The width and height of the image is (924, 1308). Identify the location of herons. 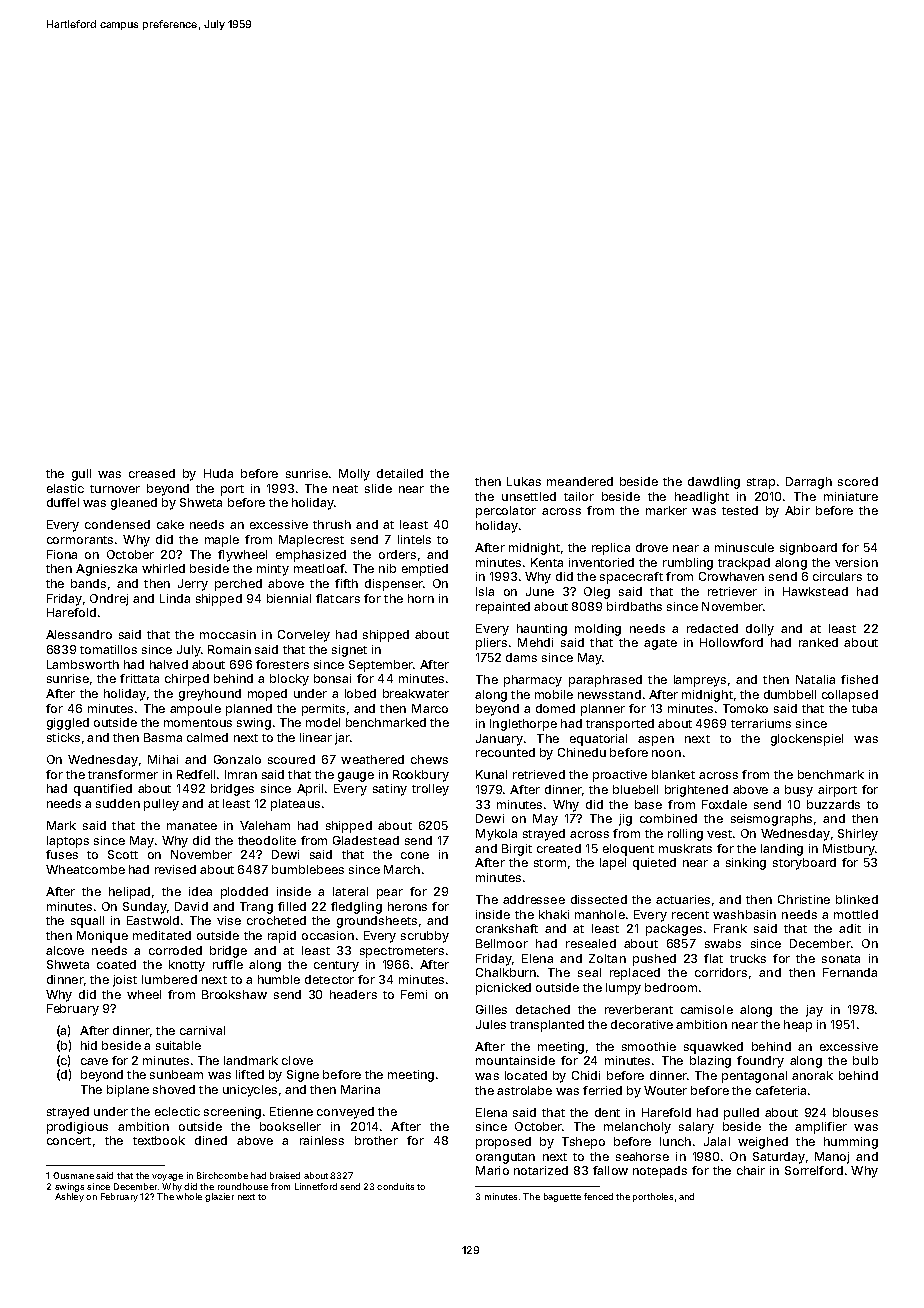
(407, 906).
